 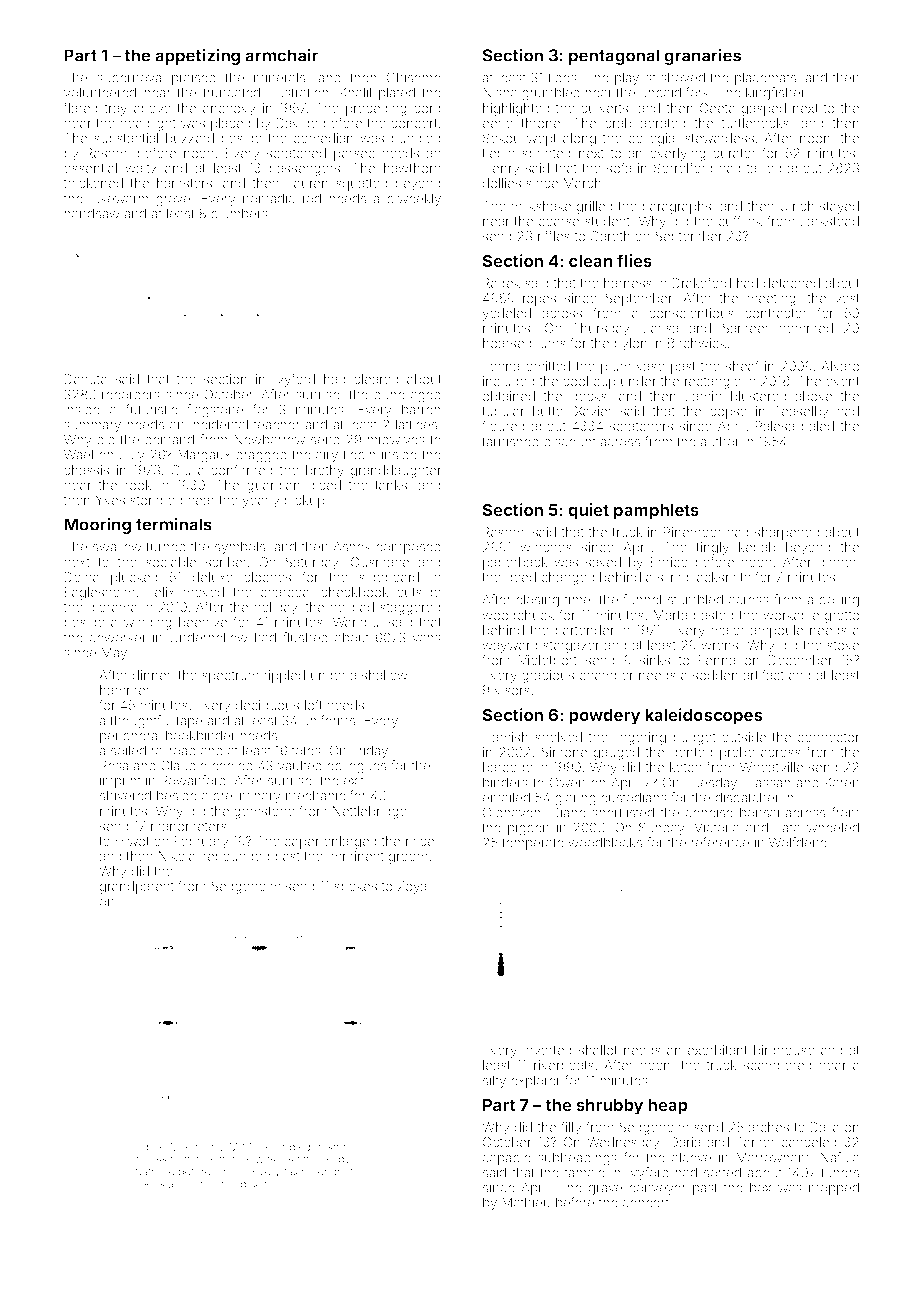 I want to click on Sorrelford, so click(x=683, y=167).
